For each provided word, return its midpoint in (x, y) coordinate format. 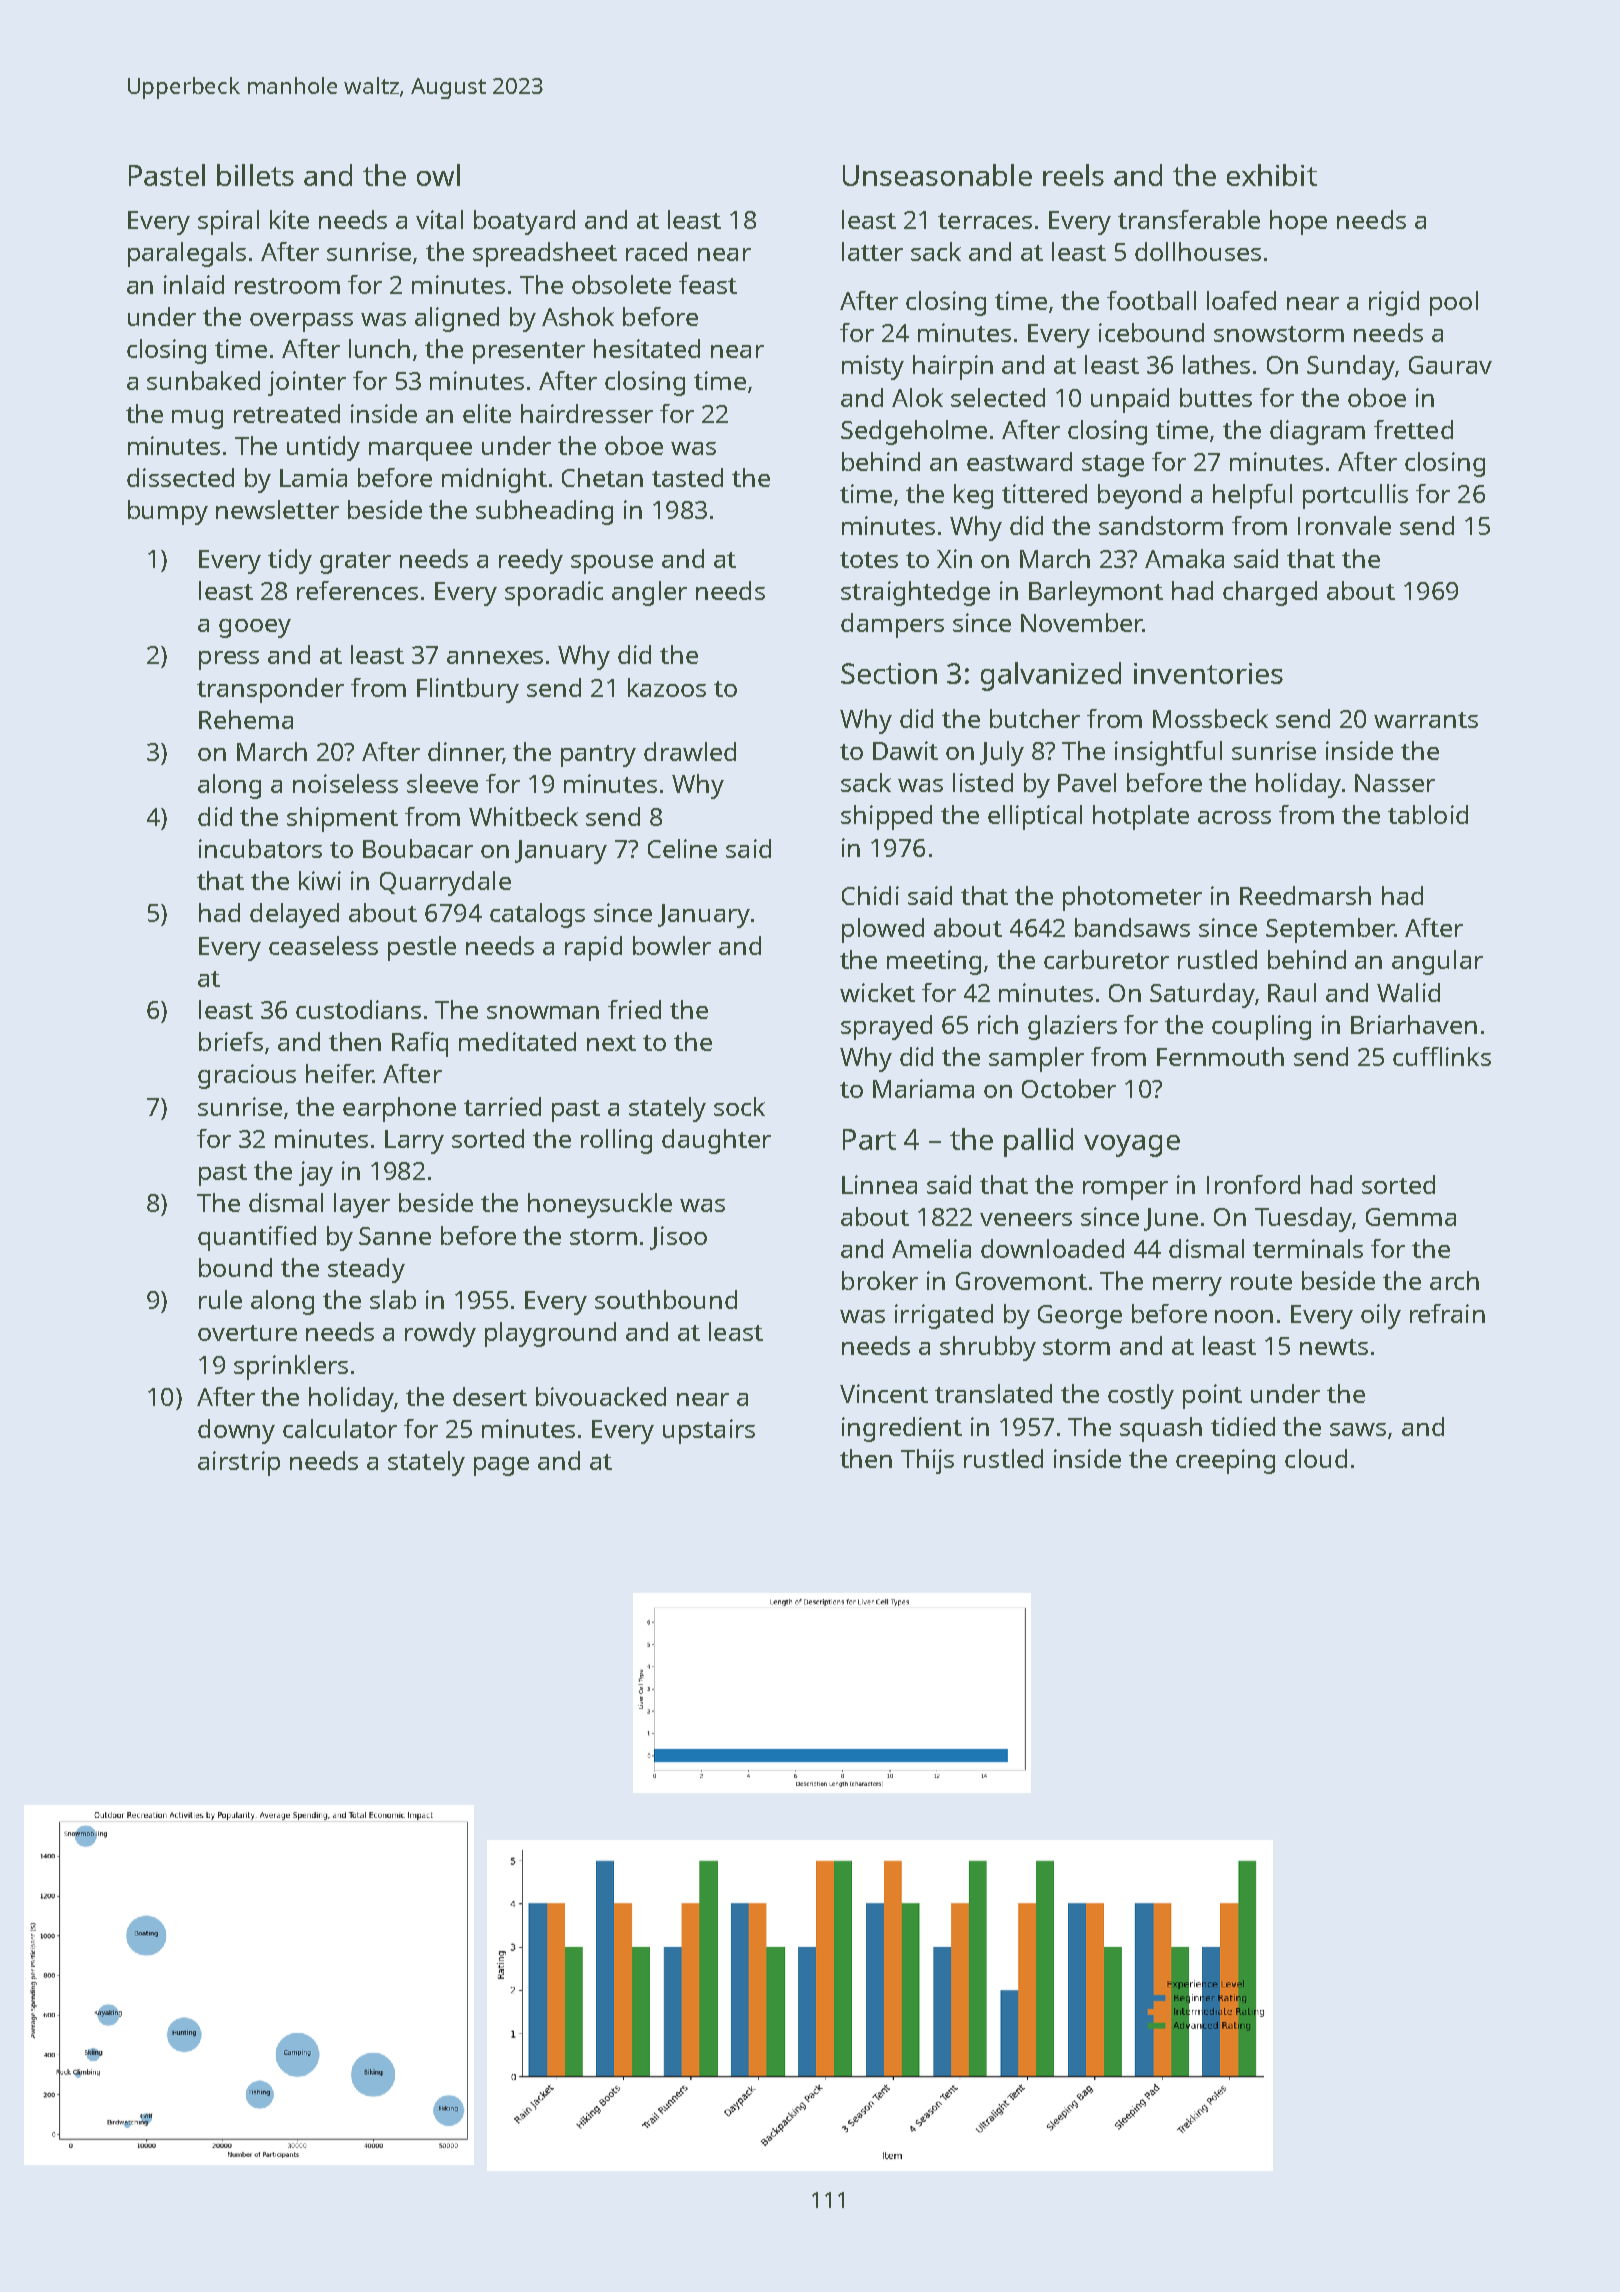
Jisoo (678, 1238)
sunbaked (203, 380)
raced (656, 251)
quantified (257, 1238)
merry (1187, 1286)
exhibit (1272, 175)
